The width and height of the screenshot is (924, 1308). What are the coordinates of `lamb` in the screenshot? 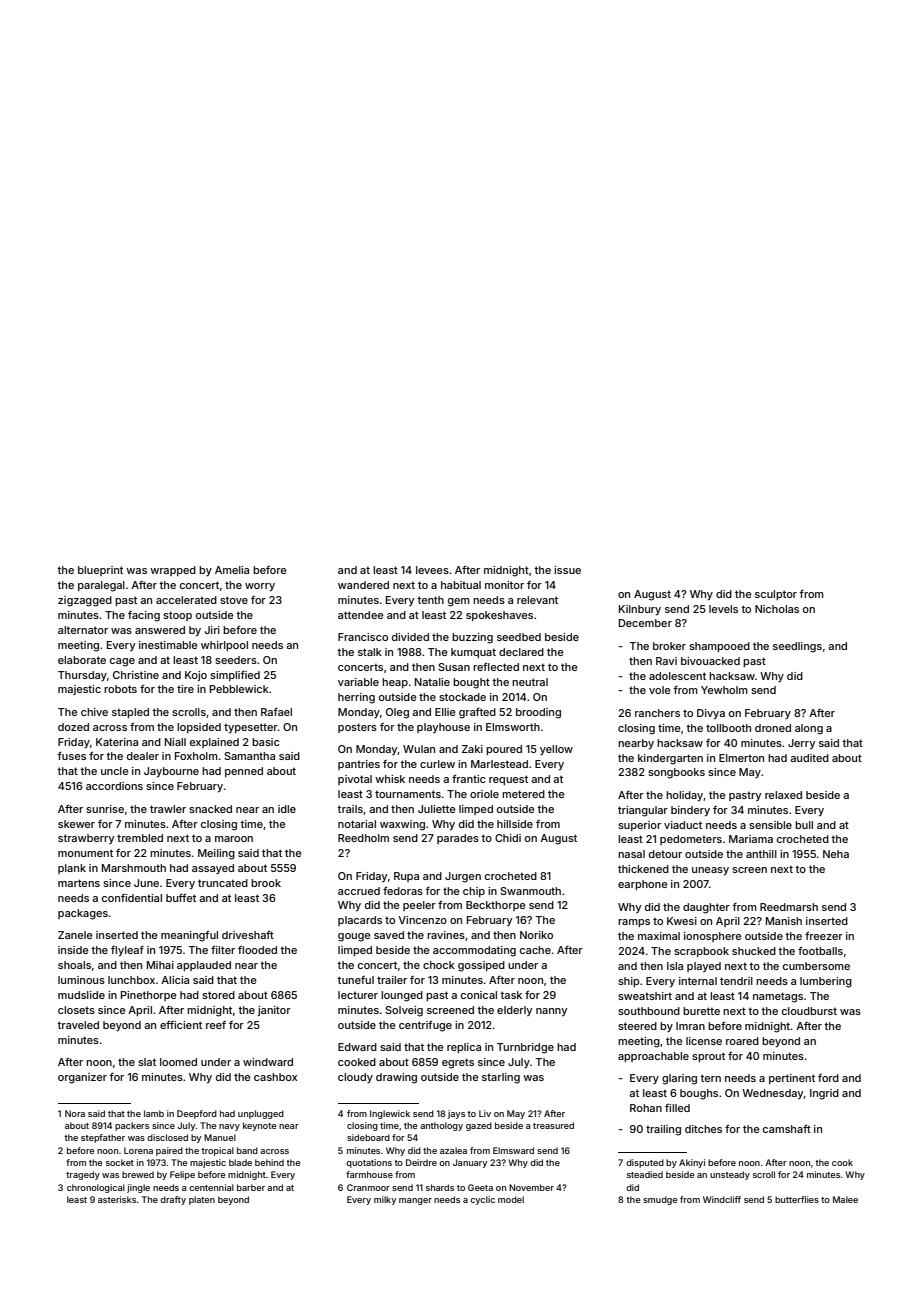 It's located at (154, 1113).
